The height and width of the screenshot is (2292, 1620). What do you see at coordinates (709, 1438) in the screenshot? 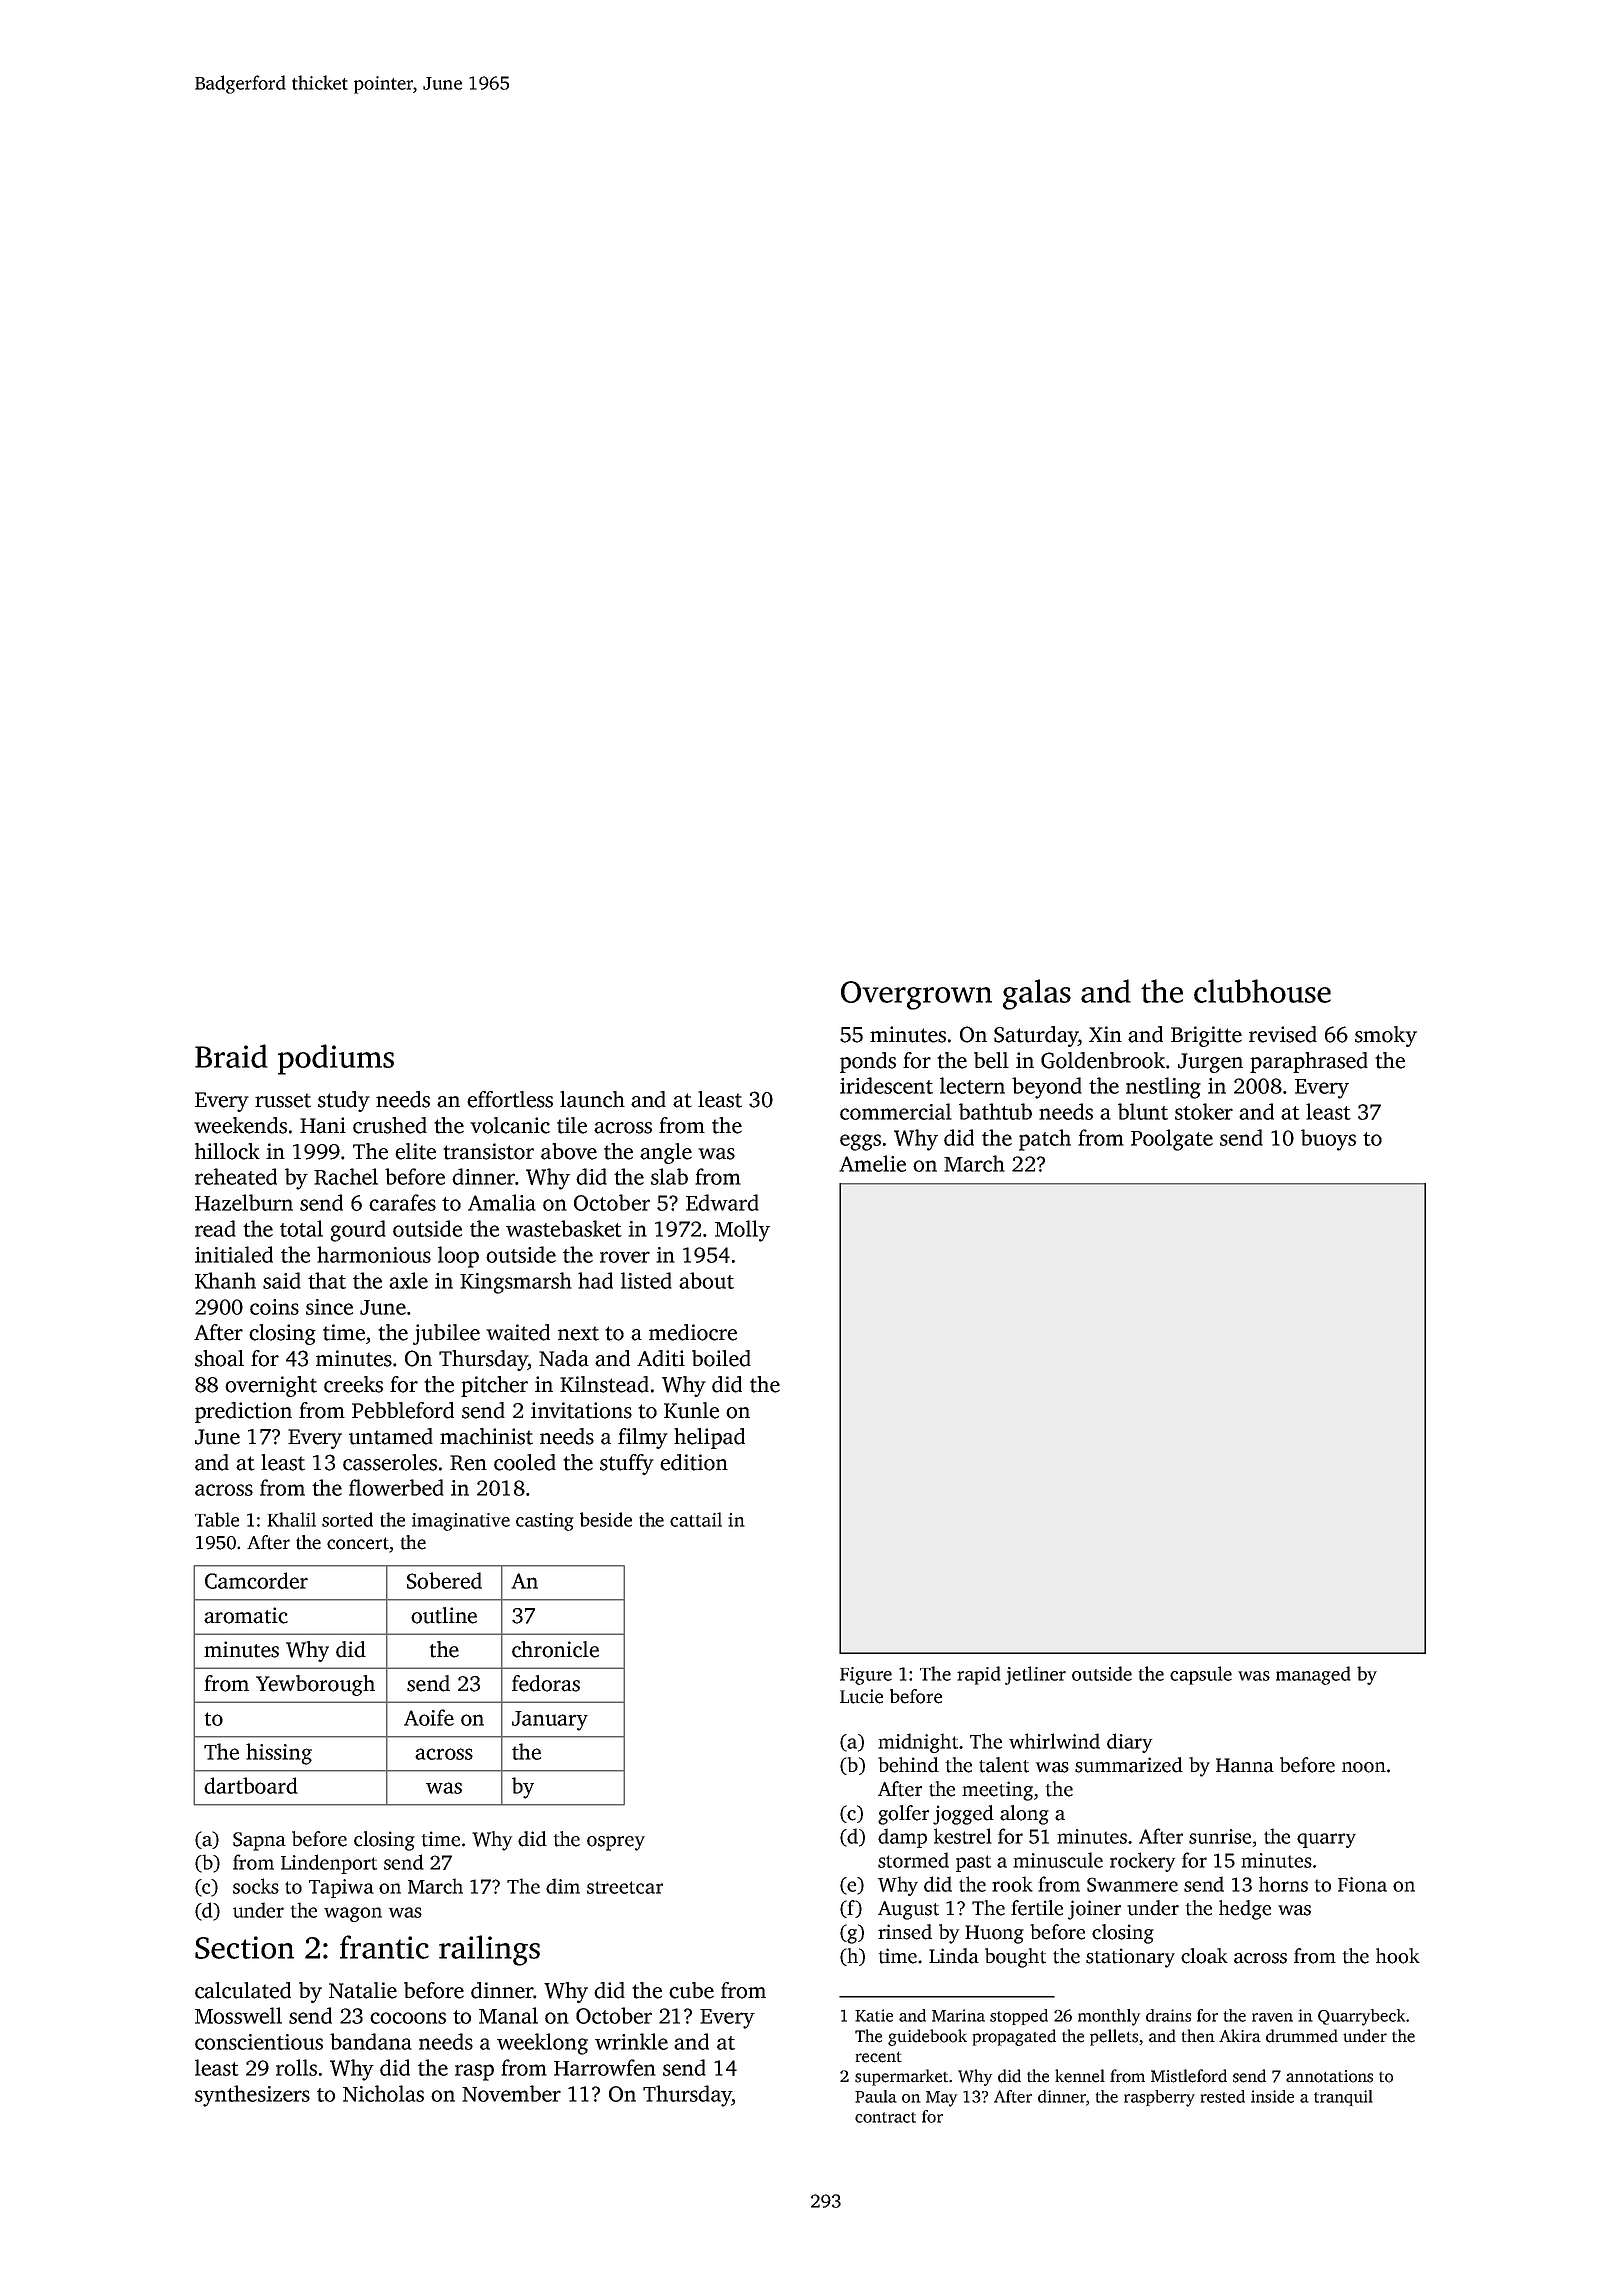
I see `helipad` at bounding box center [709, 1438].
